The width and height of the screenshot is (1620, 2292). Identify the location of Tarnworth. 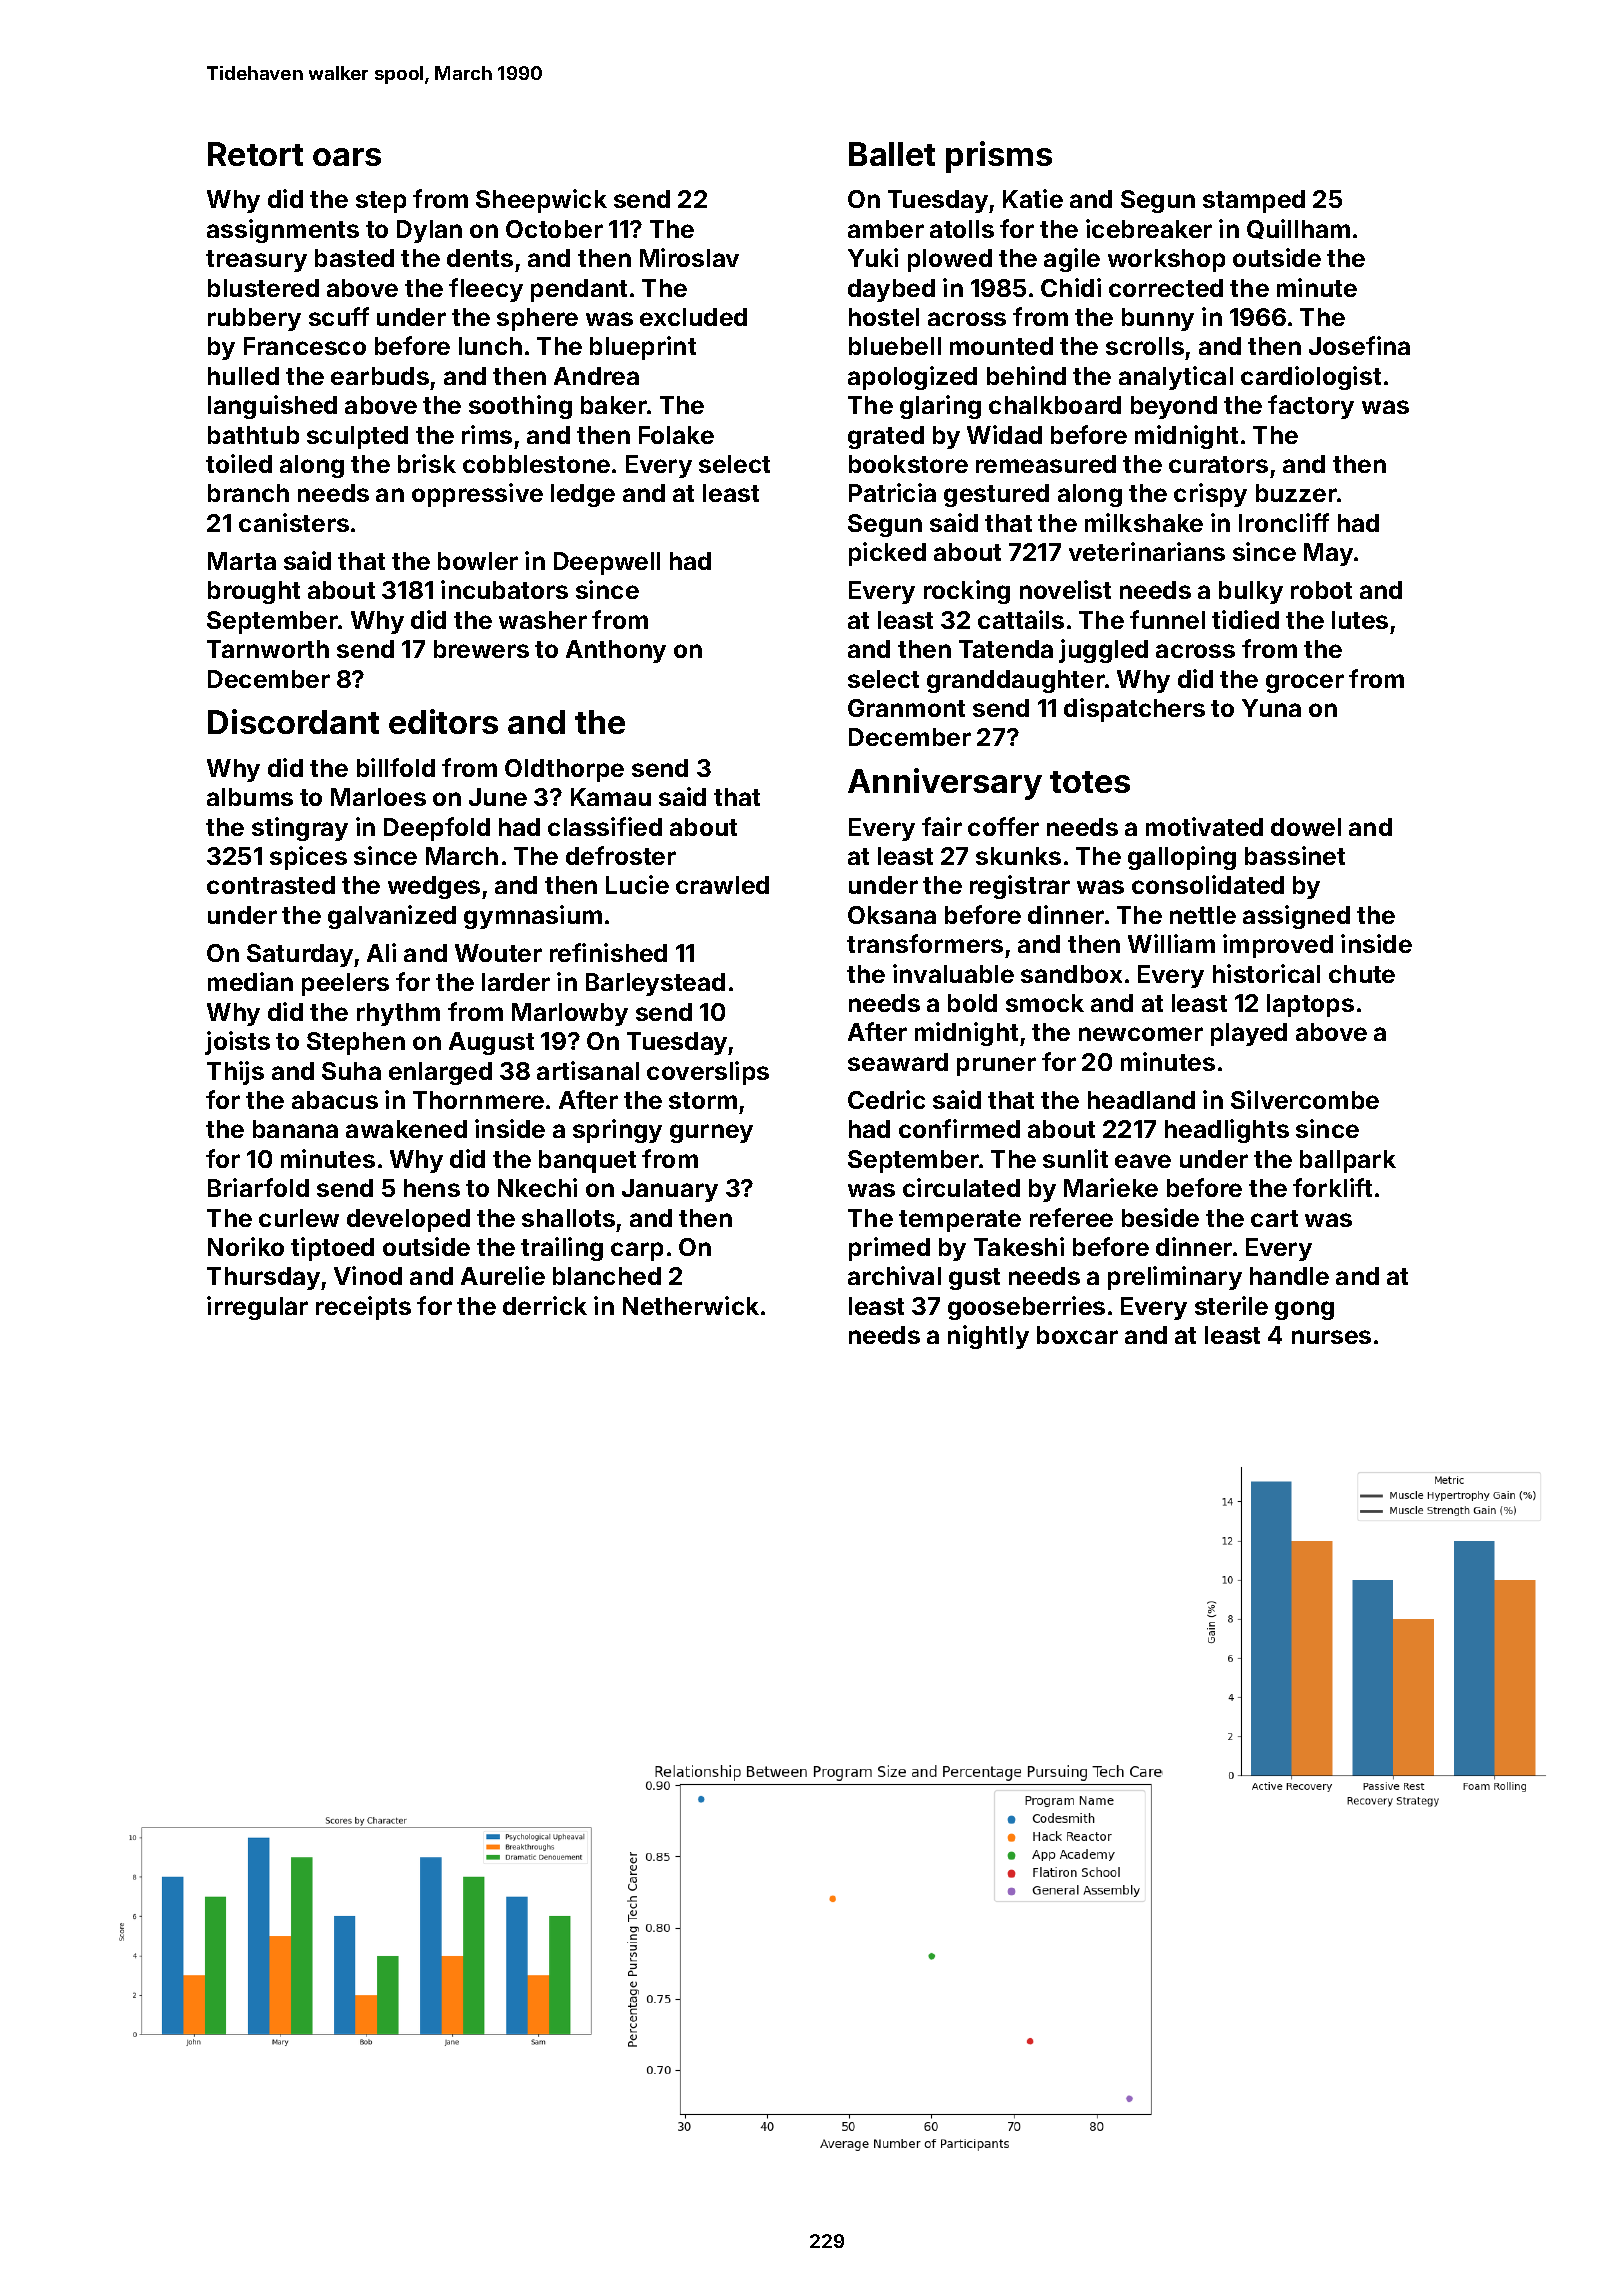
(268, 649).
